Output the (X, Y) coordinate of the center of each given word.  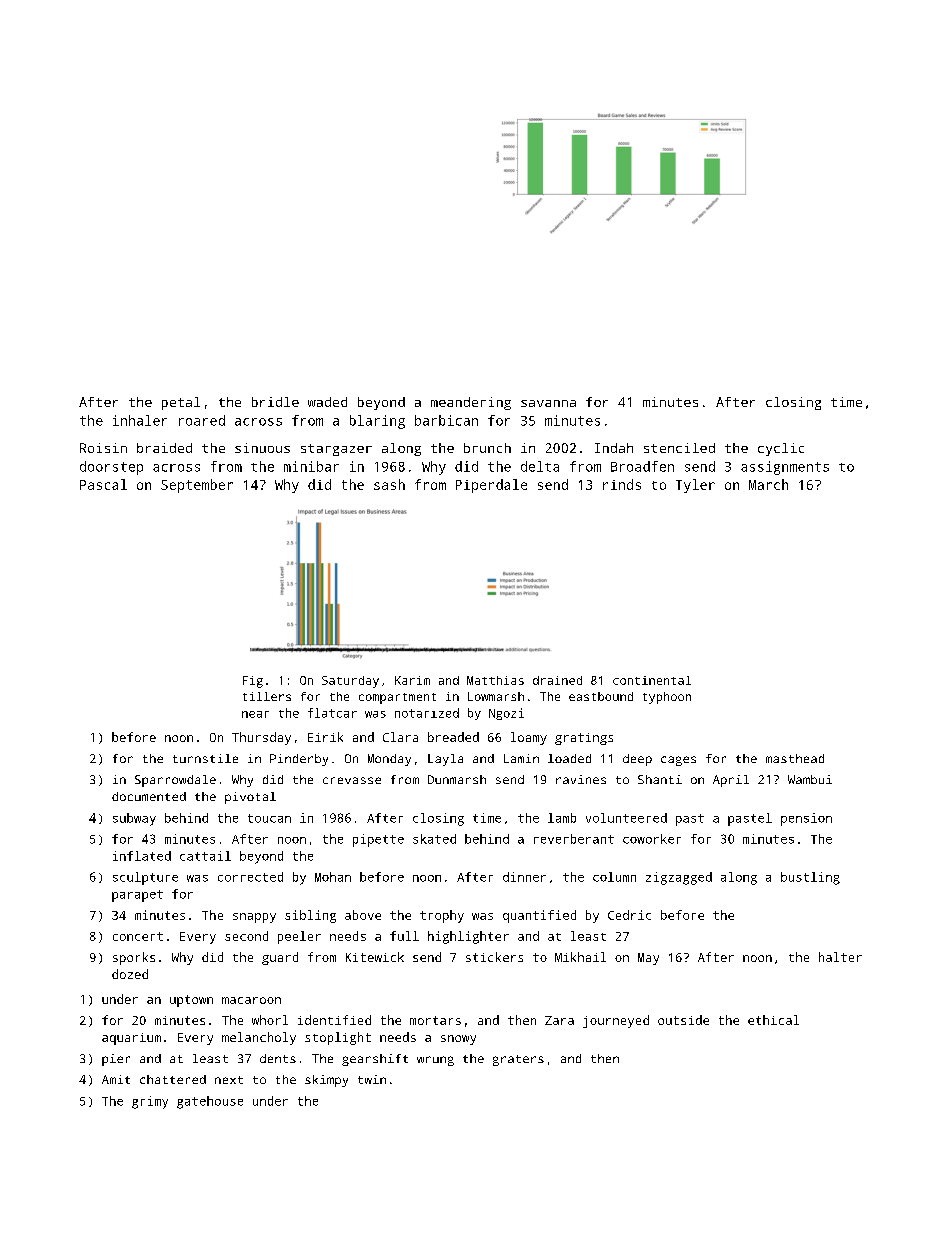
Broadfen (642, 466)
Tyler (695, 486)
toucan (269, 818)
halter (840, 957)
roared (202, 420)
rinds (622, 484)
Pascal (103, 484)
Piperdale (491, 486)
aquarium (131, 1039)
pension (806, 819)
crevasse (352, 780)
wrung (435, 1061)
